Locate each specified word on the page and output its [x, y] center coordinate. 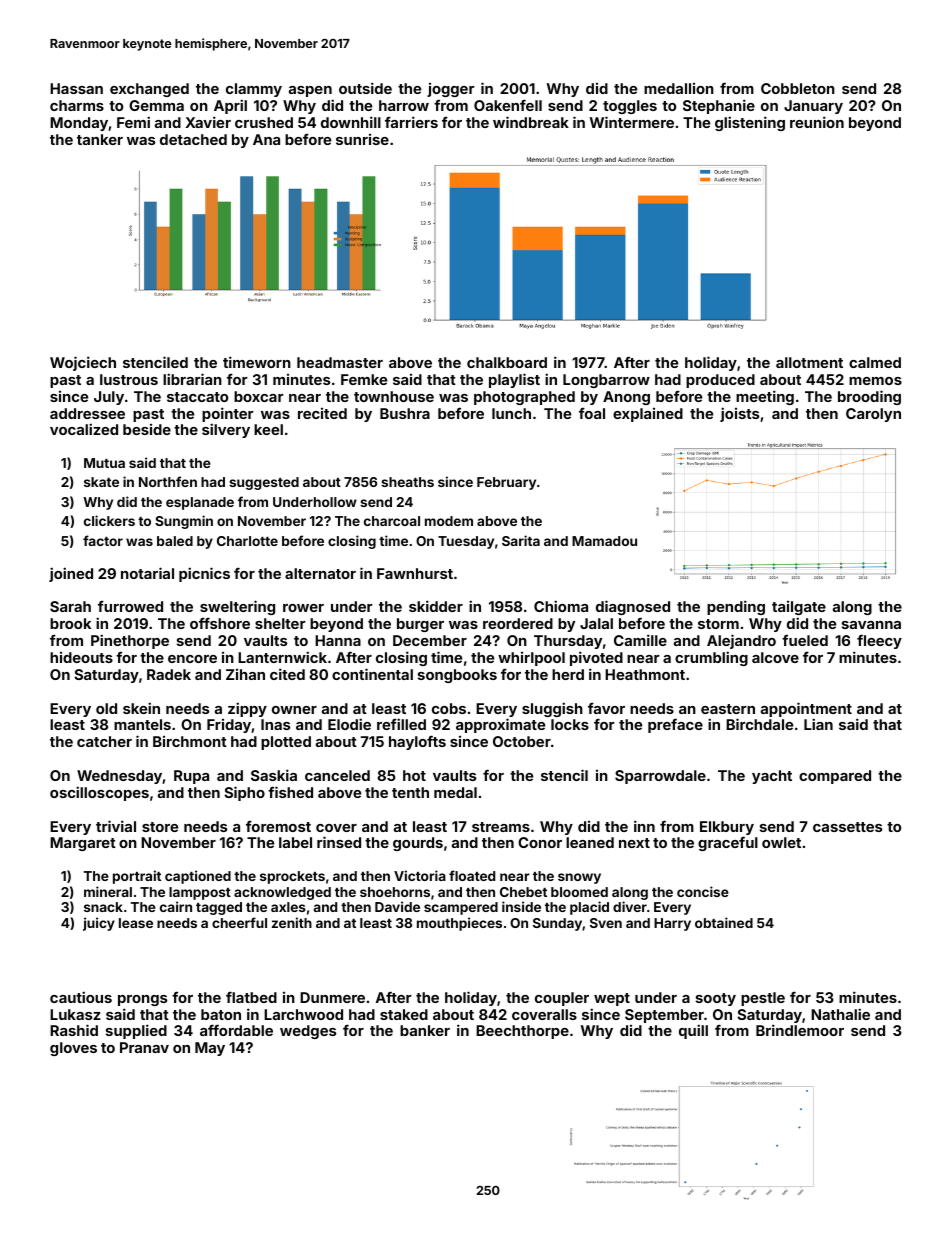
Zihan [245, 674]
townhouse [394, 396]
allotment [809, 362]
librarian [192, 379]
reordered [518, 623]
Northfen [168, 481]
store [160, 827]
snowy [579, 878]
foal [592, 413]
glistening [750, 123]
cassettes [847, 827]
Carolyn [873, 415]
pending [736, 607]
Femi [133, 122]
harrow [404, 105]
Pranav [144, 1047]
